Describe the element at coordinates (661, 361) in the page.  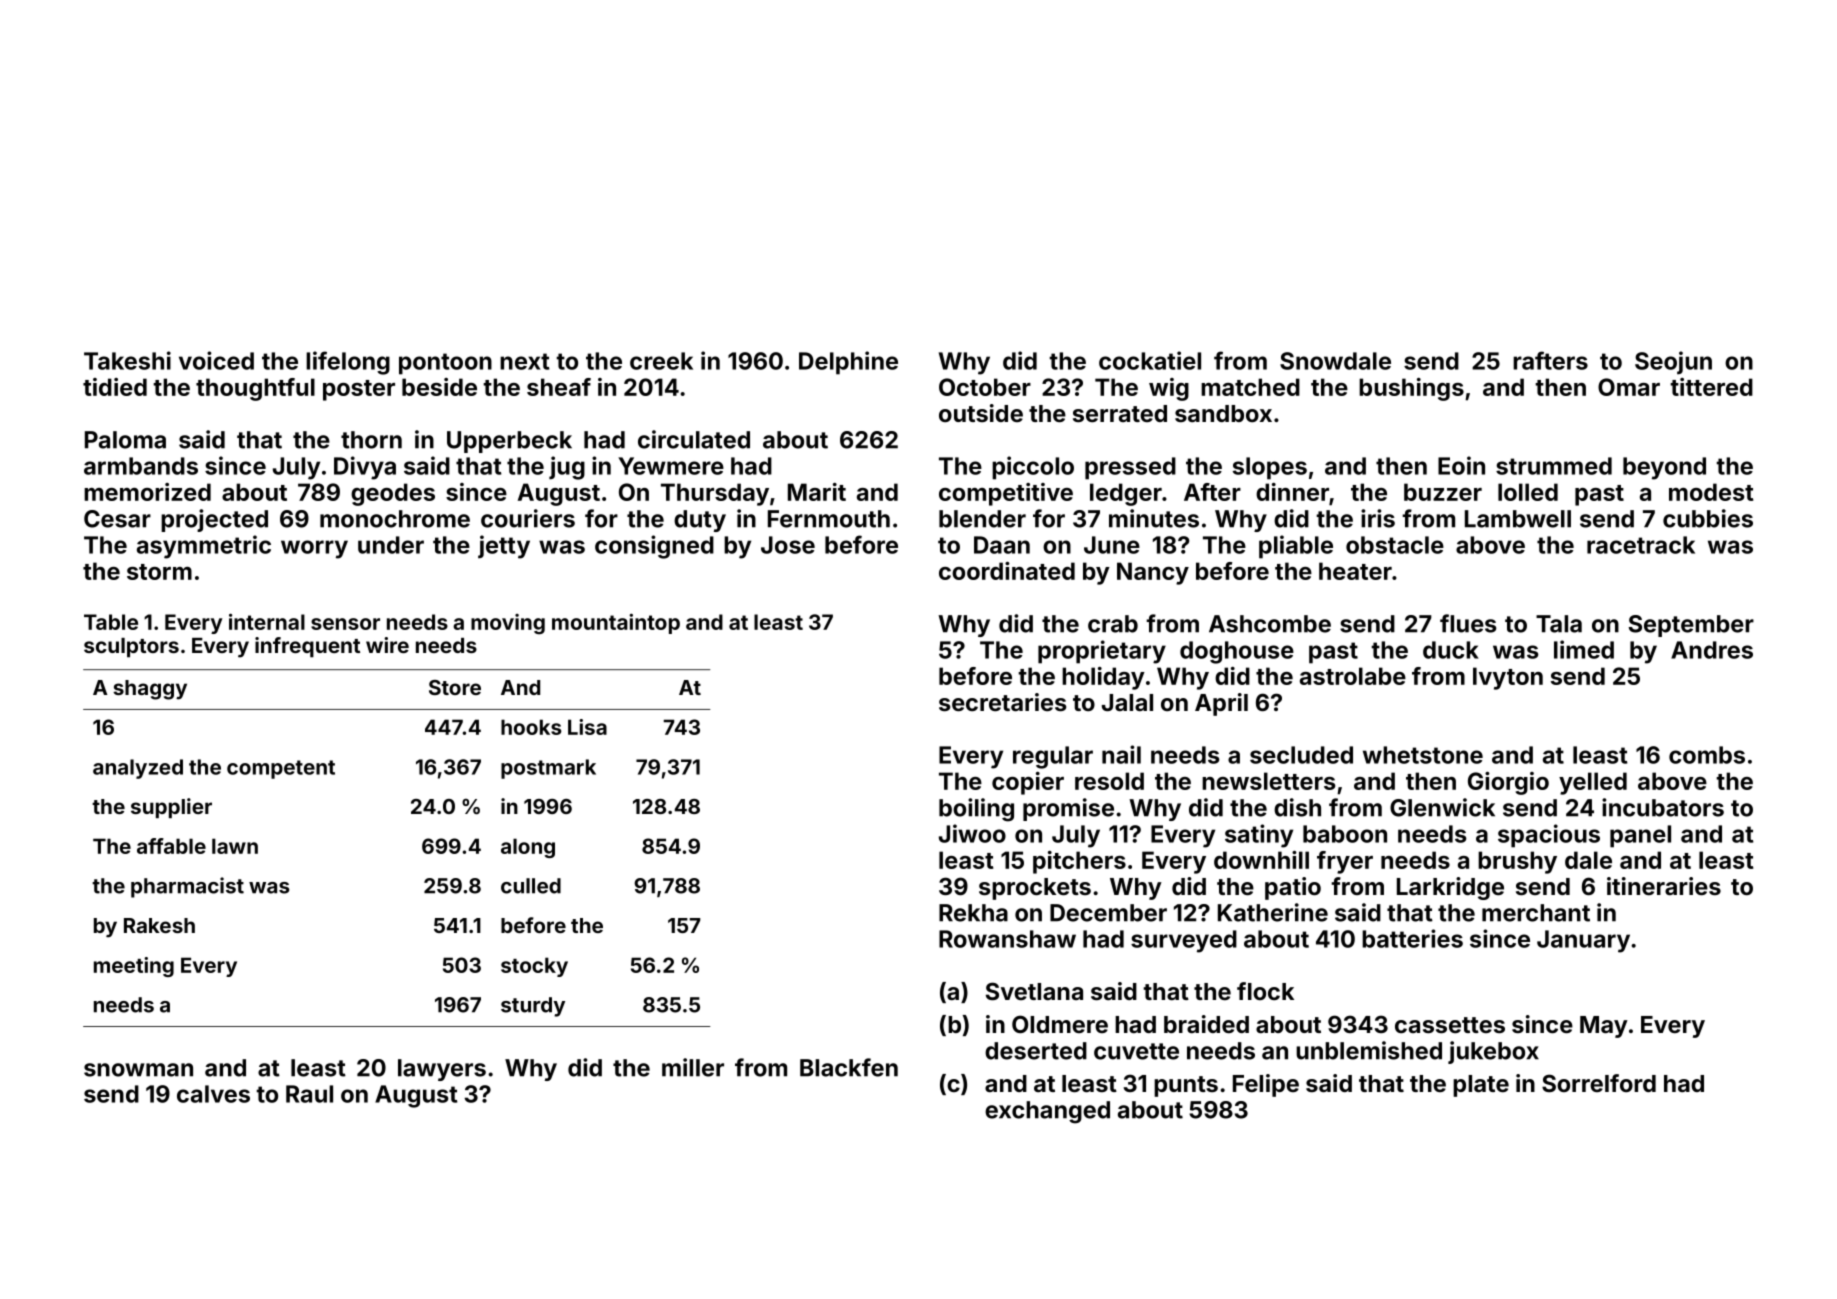
I see `creek` at that location.
